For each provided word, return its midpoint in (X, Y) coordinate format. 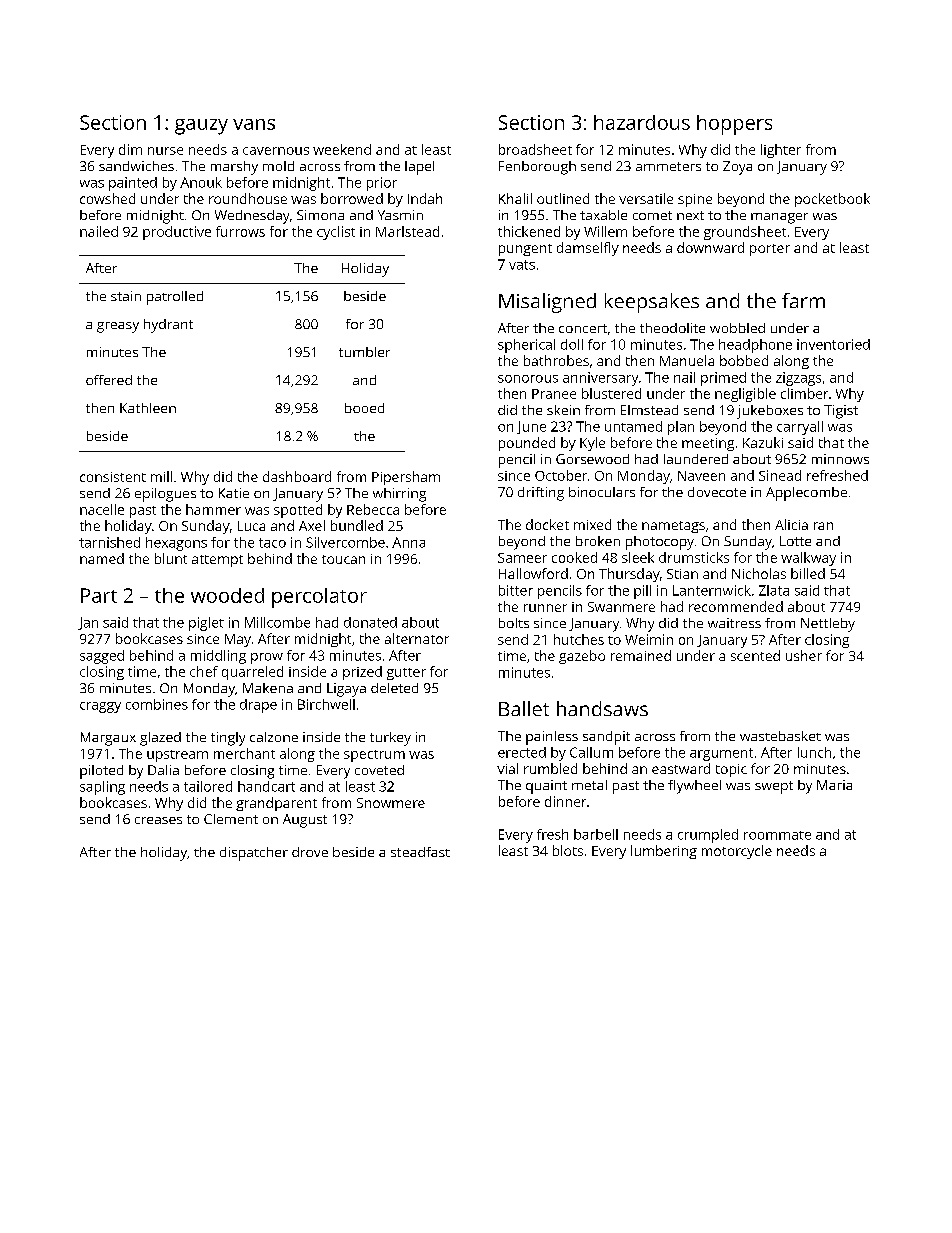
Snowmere (391, 803)
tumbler (364, 352)
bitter (516, 590)
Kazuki (763, 442)
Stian (682, 574)
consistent (113, 477)
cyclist (336, 233)
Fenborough (537, 168)
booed (364, 408)
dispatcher (254, 854)
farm (803, 300)
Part (99, 595)
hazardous (642, 122)
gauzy (201, 127)
